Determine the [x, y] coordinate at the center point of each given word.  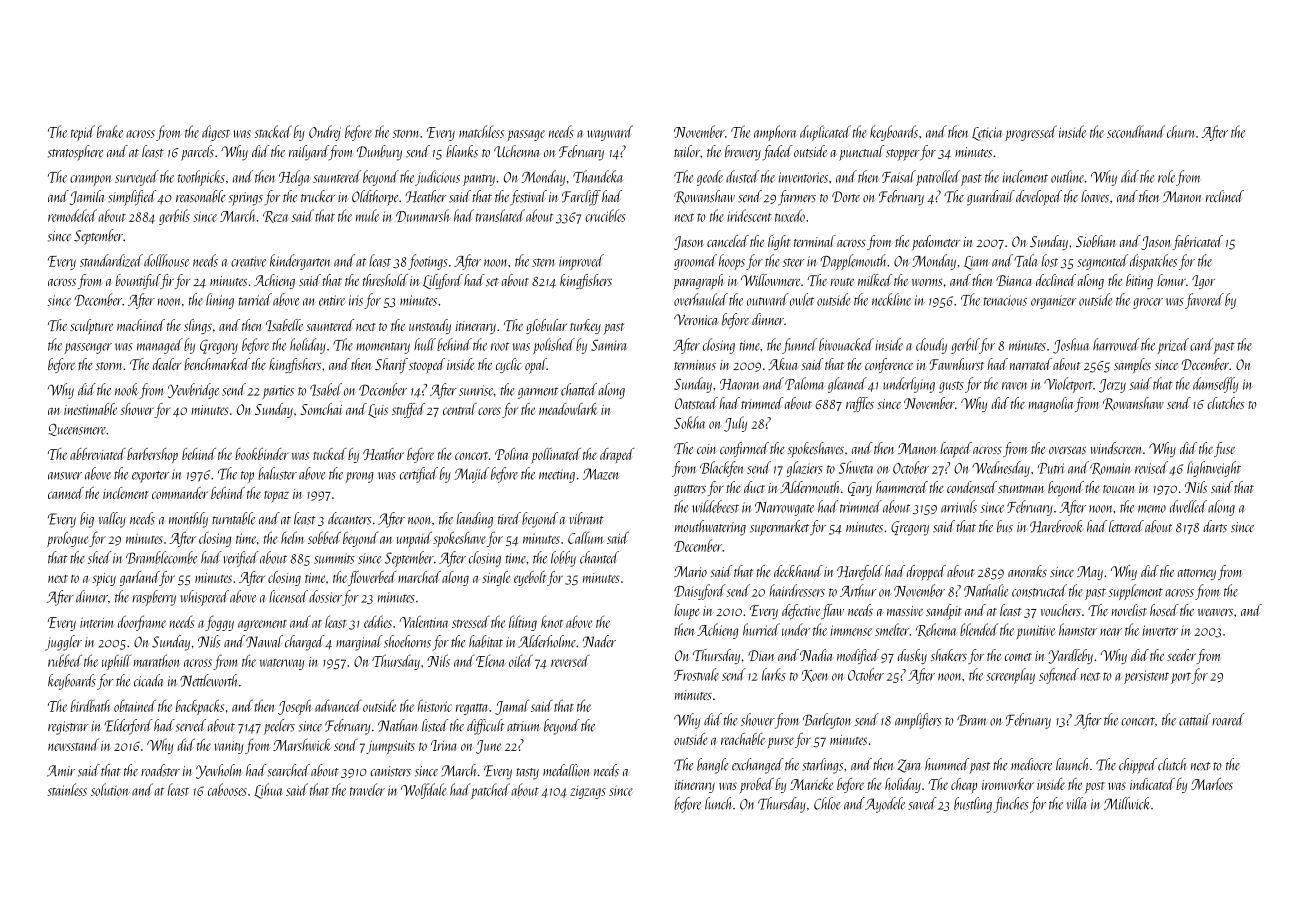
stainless [67, 789]
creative [248, 261]
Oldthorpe [375, 198]
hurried [761, 629]
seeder [1181, 655]
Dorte [846, 197]
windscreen [1115, 448]
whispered [205, 598]
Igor [1203, 282]
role [1166, 176]
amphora [775, 133]
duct [754, 487]
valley [112, 520]
